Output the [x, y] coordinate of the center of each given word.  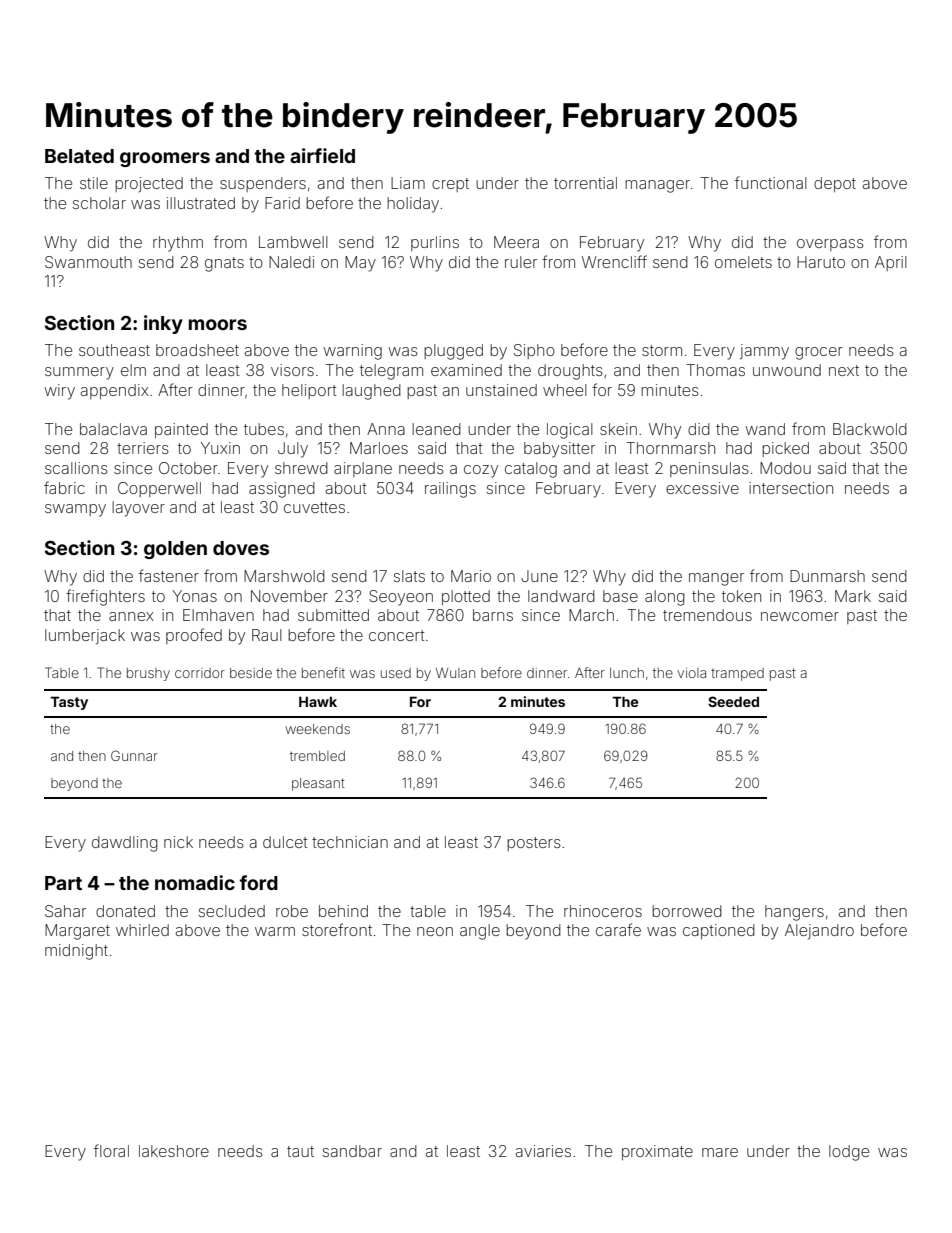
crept [450, 185]
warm [275, 931]
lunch [627, 673]
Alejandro [819, 932]
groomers [165, 159]
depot [835, 184]
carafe [618, 929]
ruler [521, 262]
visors [292, 370]
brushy [148, 674]
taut [300, 1151]
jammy [764, 352]
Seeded [733, 701]
